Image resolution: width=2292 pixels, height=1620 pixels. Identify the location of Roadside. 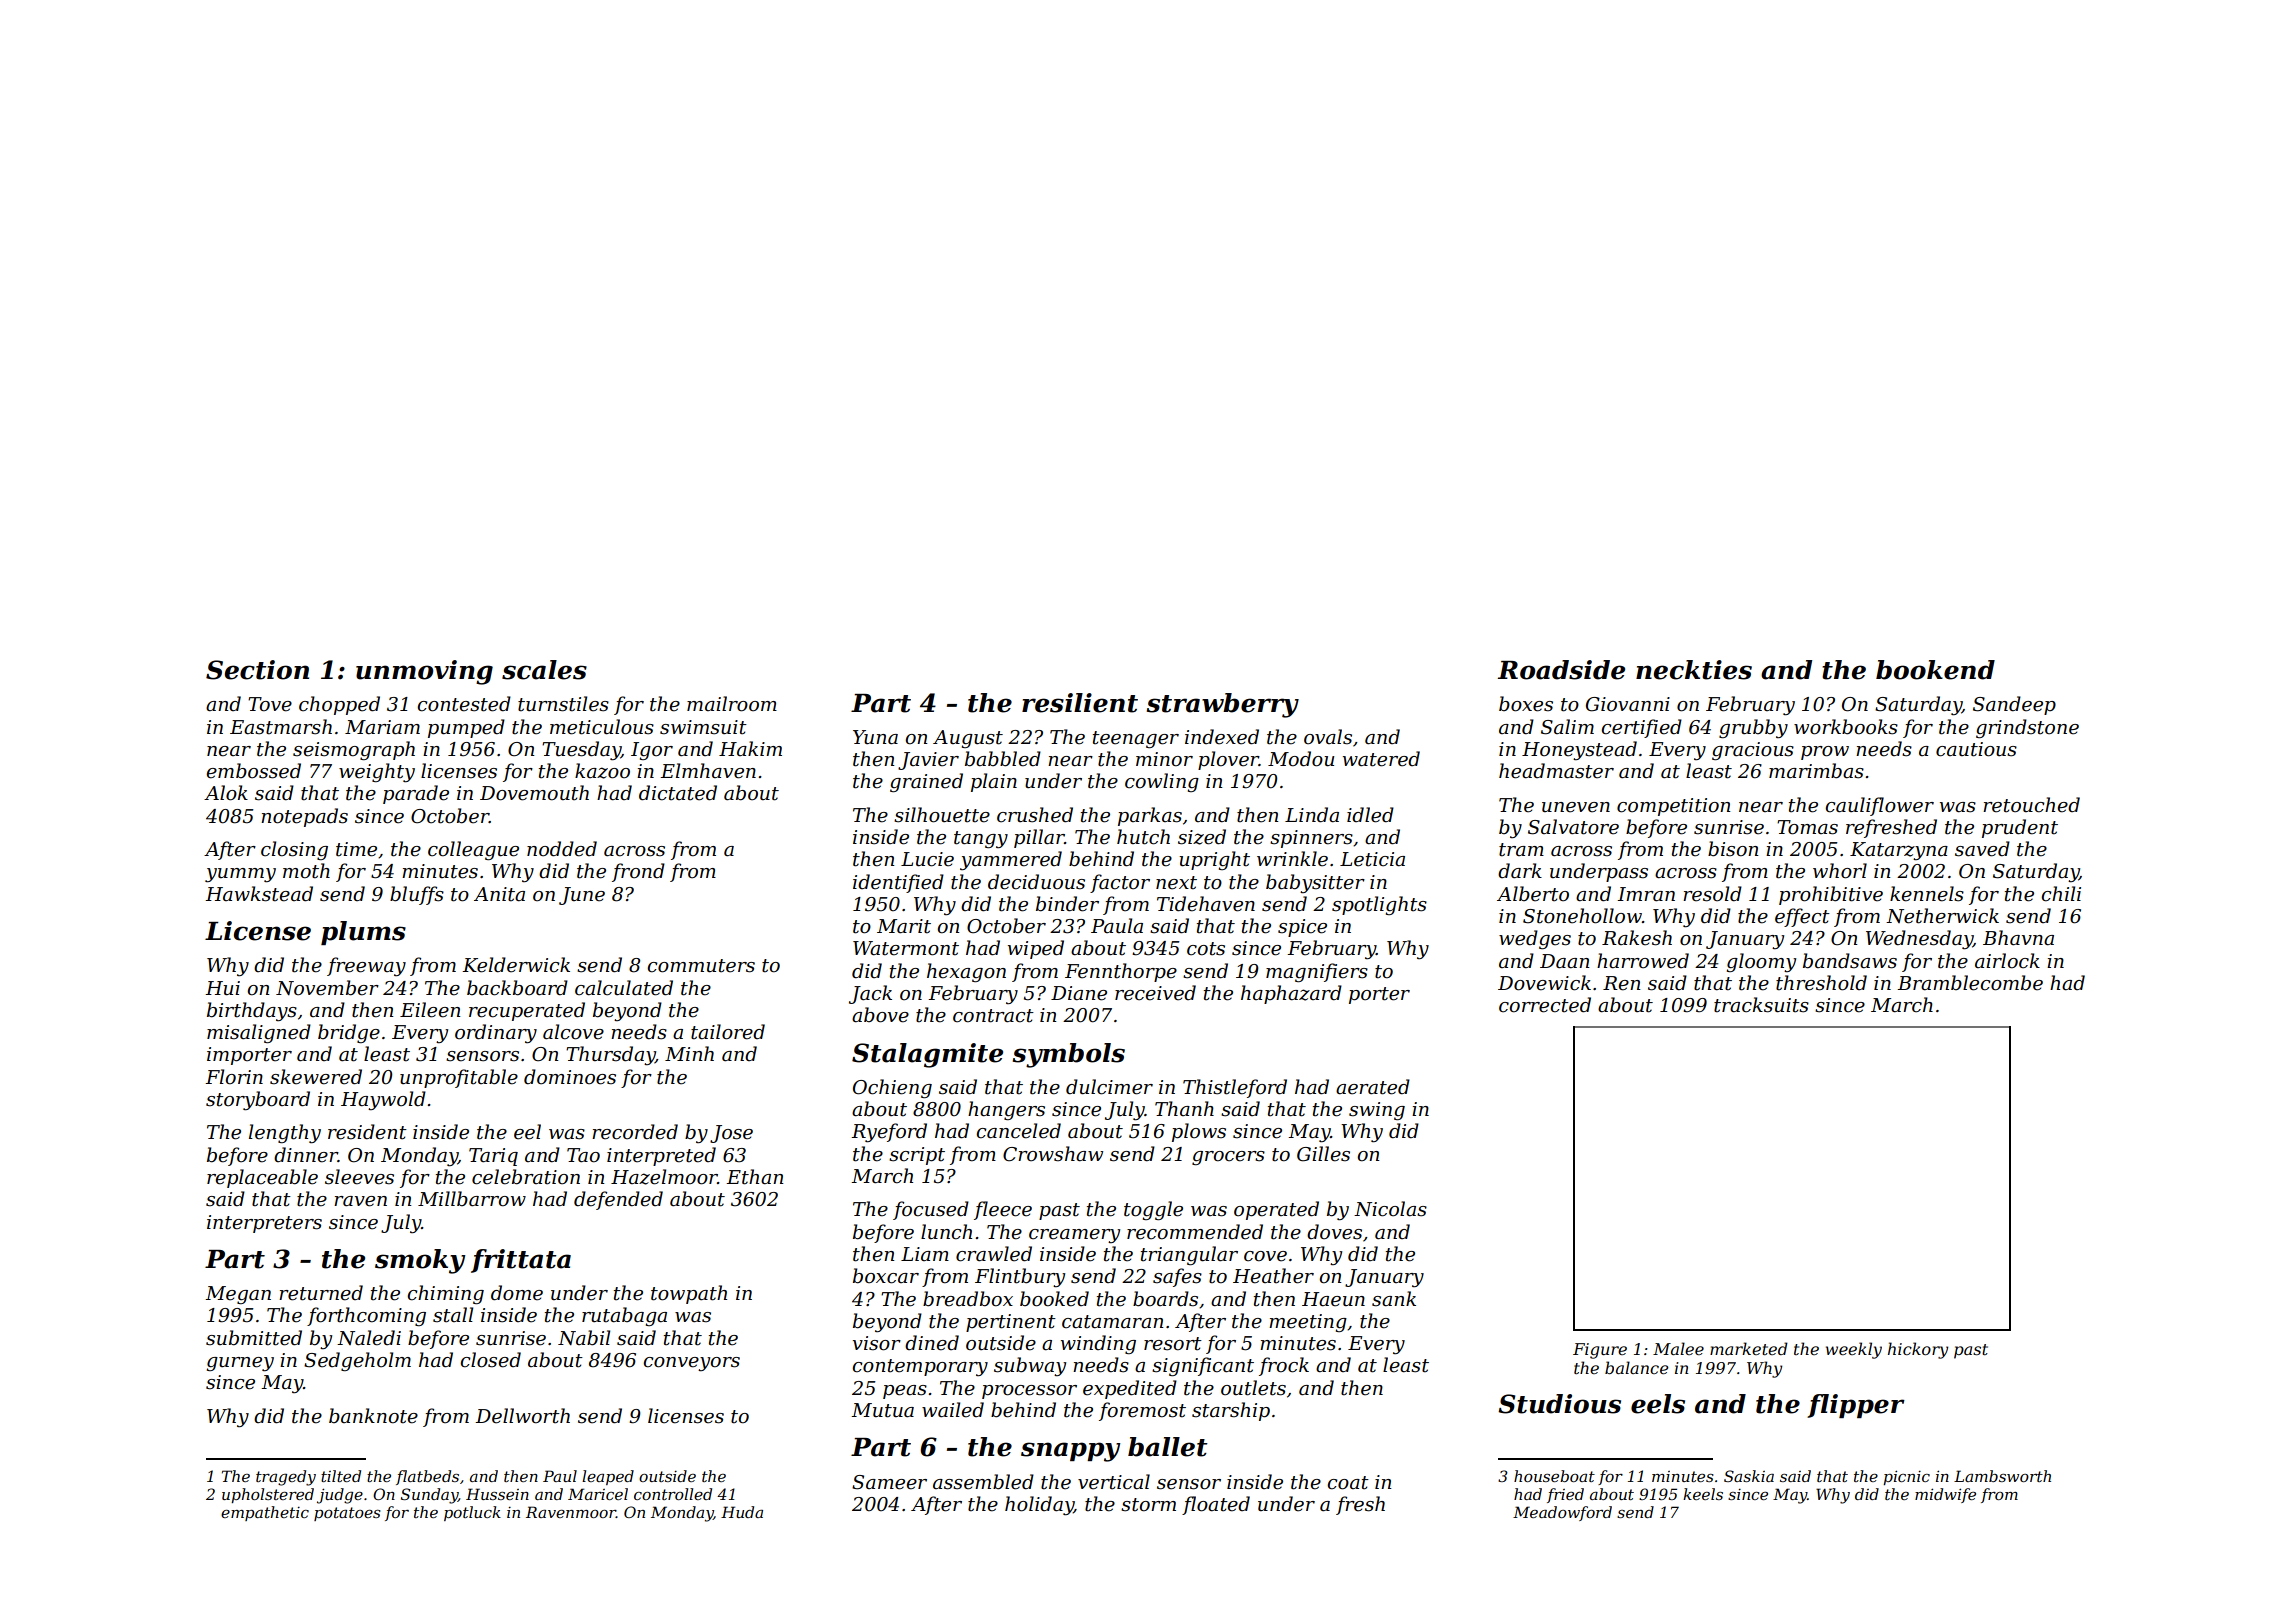
(1561, 670).
